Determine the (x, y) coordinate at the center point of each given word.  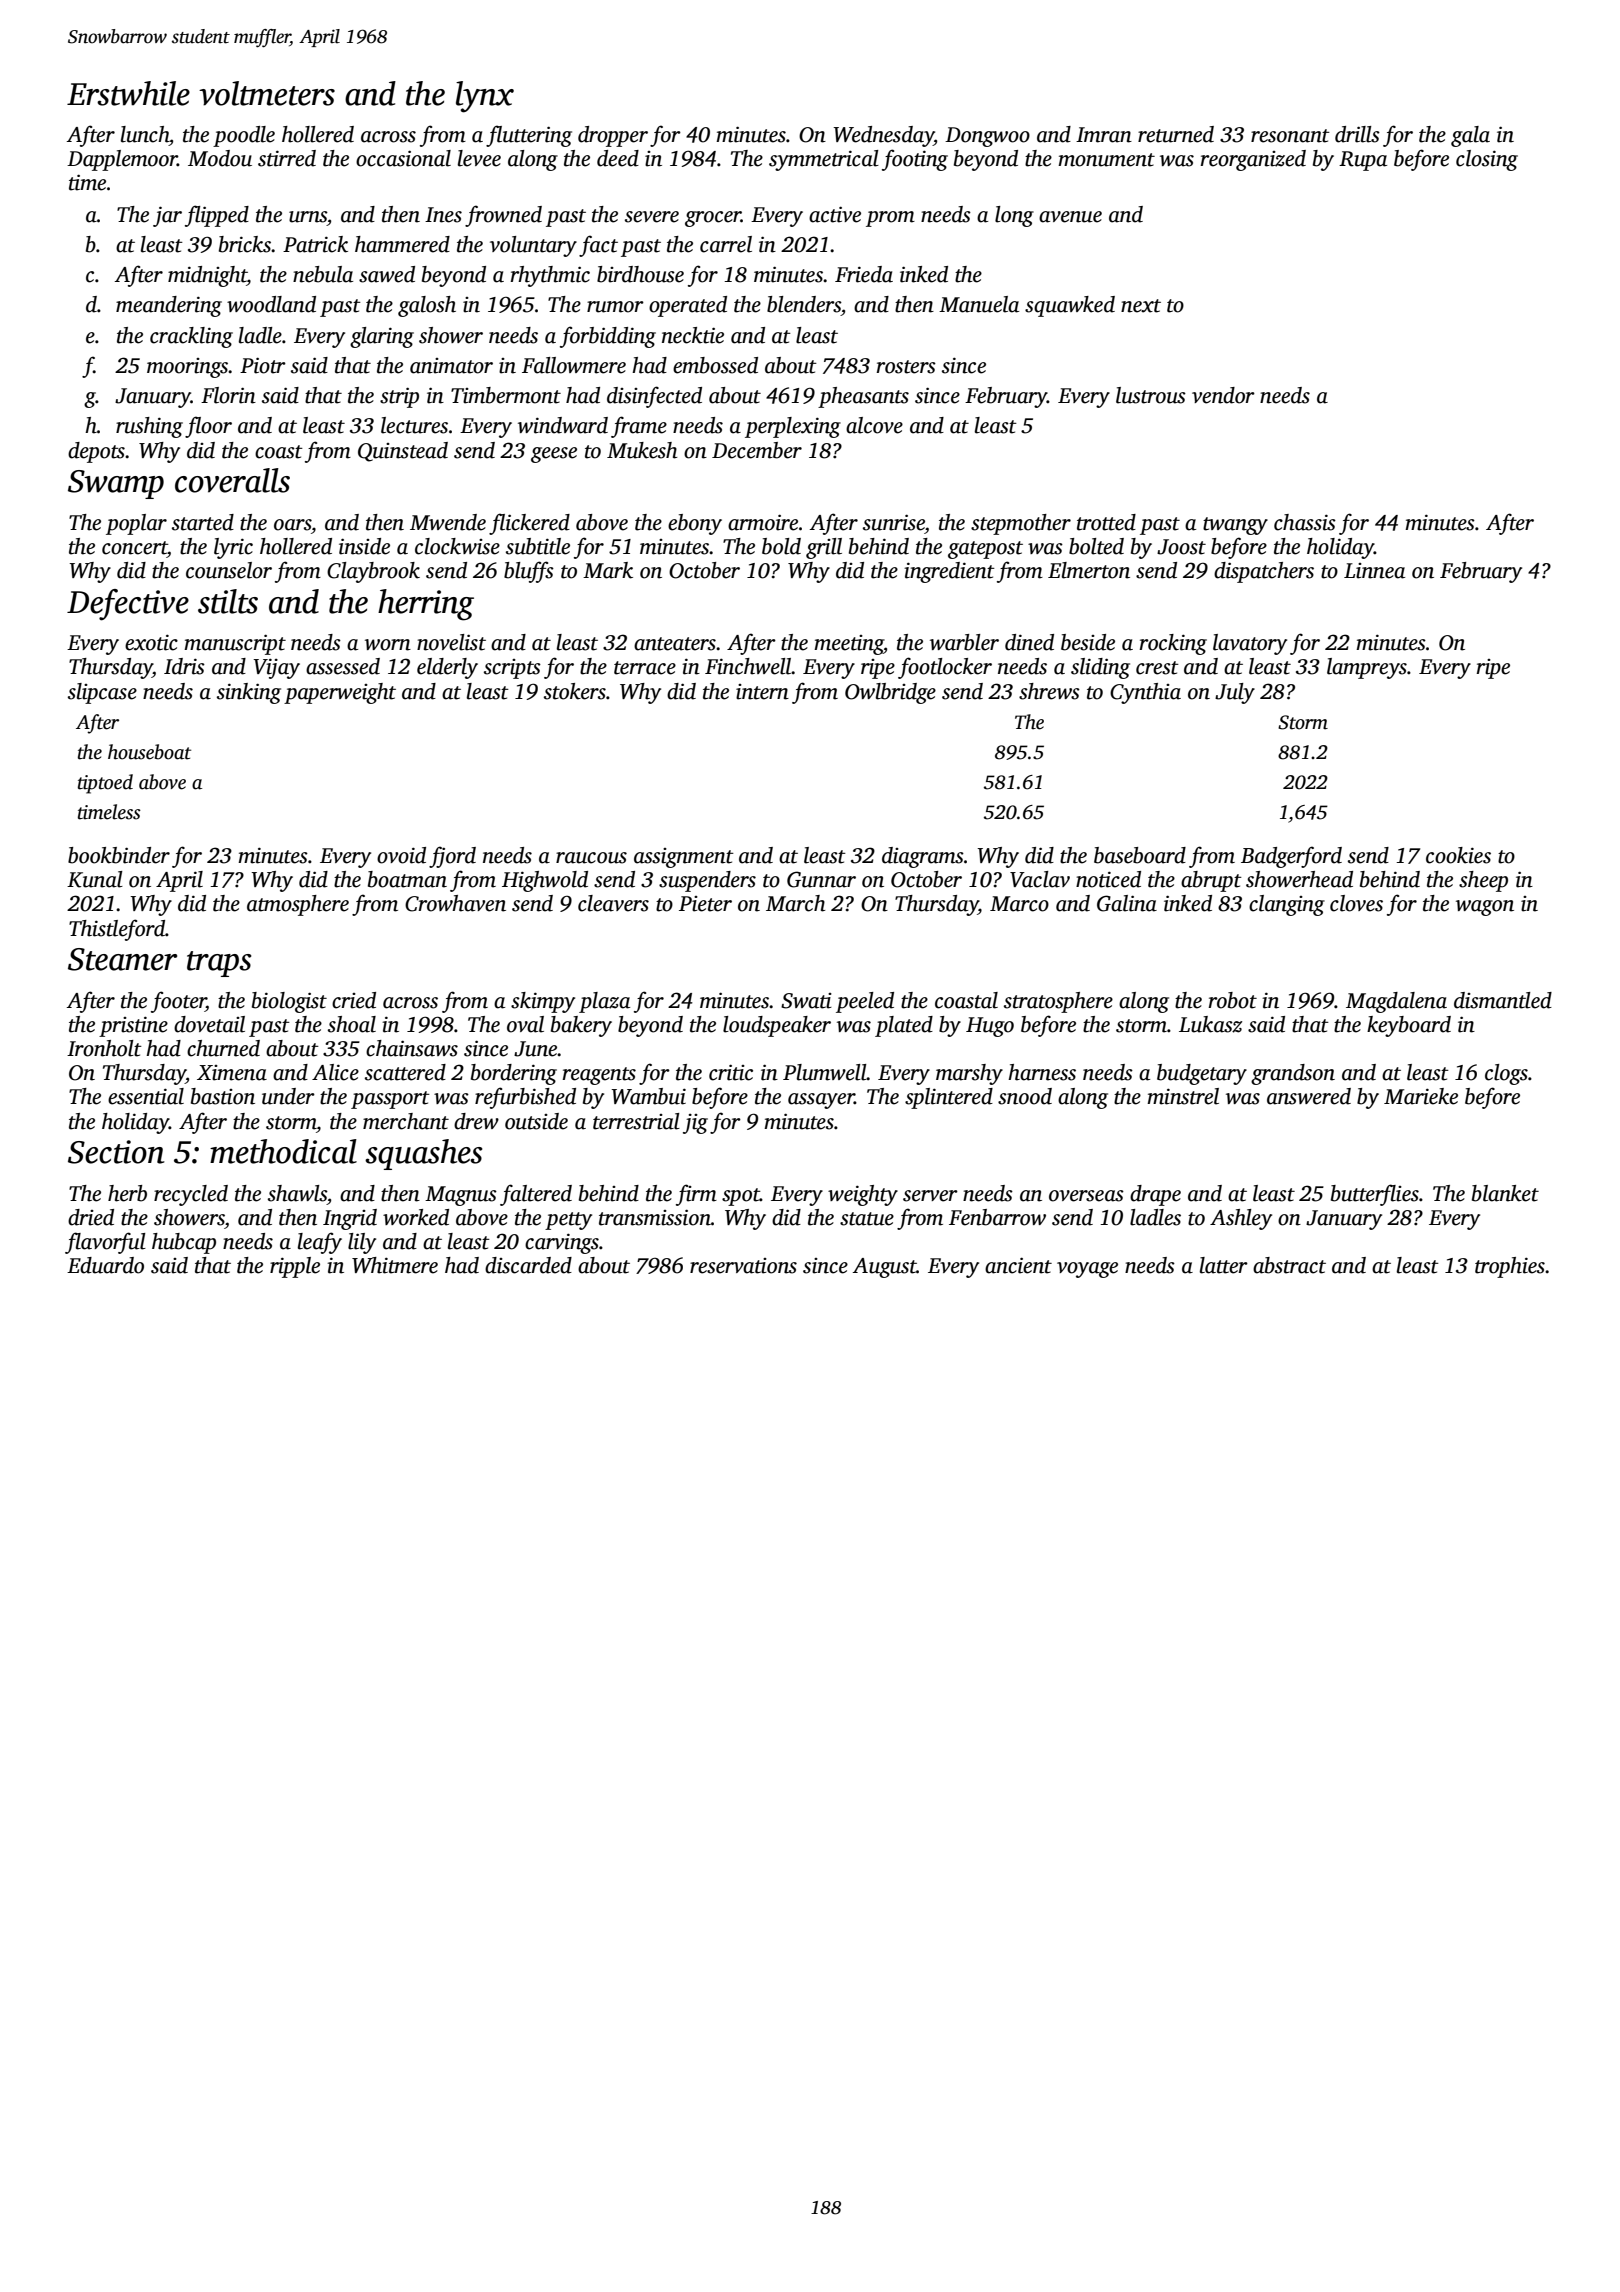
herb (127, 1193)
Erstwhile (128, 93)
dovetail (209, 1024)
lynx (485, 97)
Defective (128, 605)
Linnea (1374, 571)
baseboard (1140, 855)
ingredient (949, 572)
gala (1470, 136)
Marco (1019, 904)
